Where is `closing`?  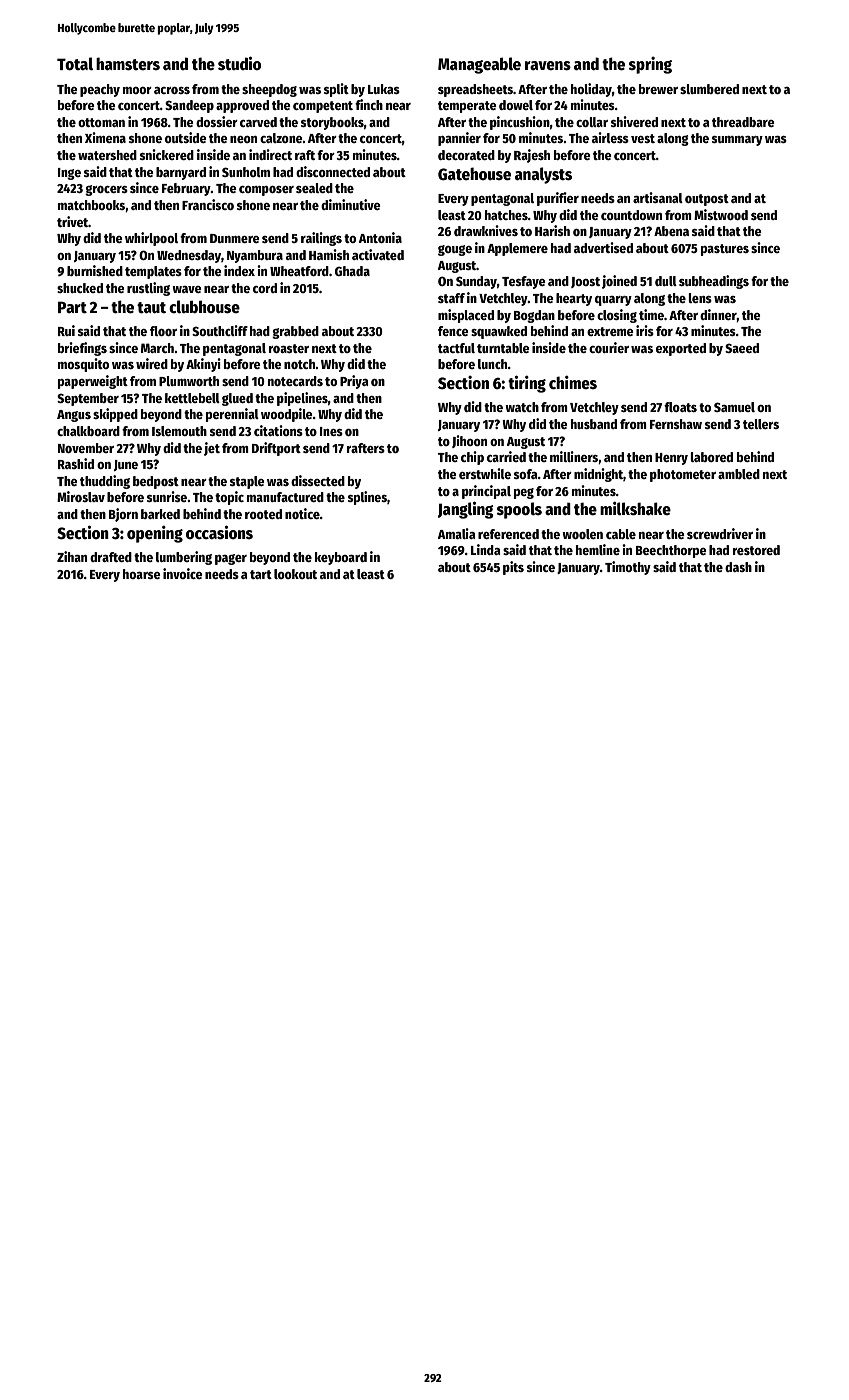 closing is located at coordinates (617, 316).
